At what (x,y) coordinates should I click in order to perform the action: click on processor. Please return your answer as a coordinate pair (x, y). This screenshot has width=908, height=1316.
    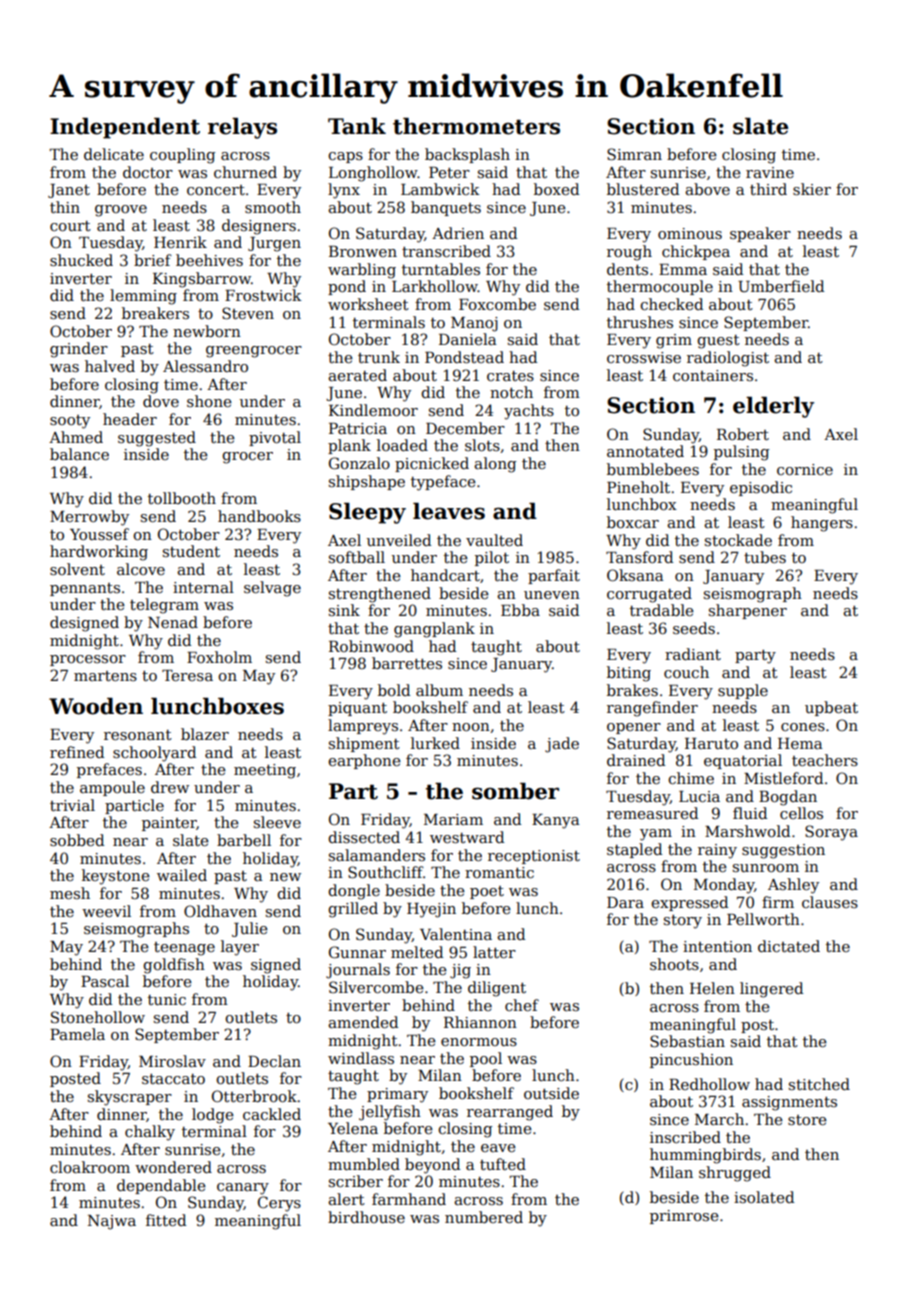
    Looking at the image, I should click on (88, 660).
